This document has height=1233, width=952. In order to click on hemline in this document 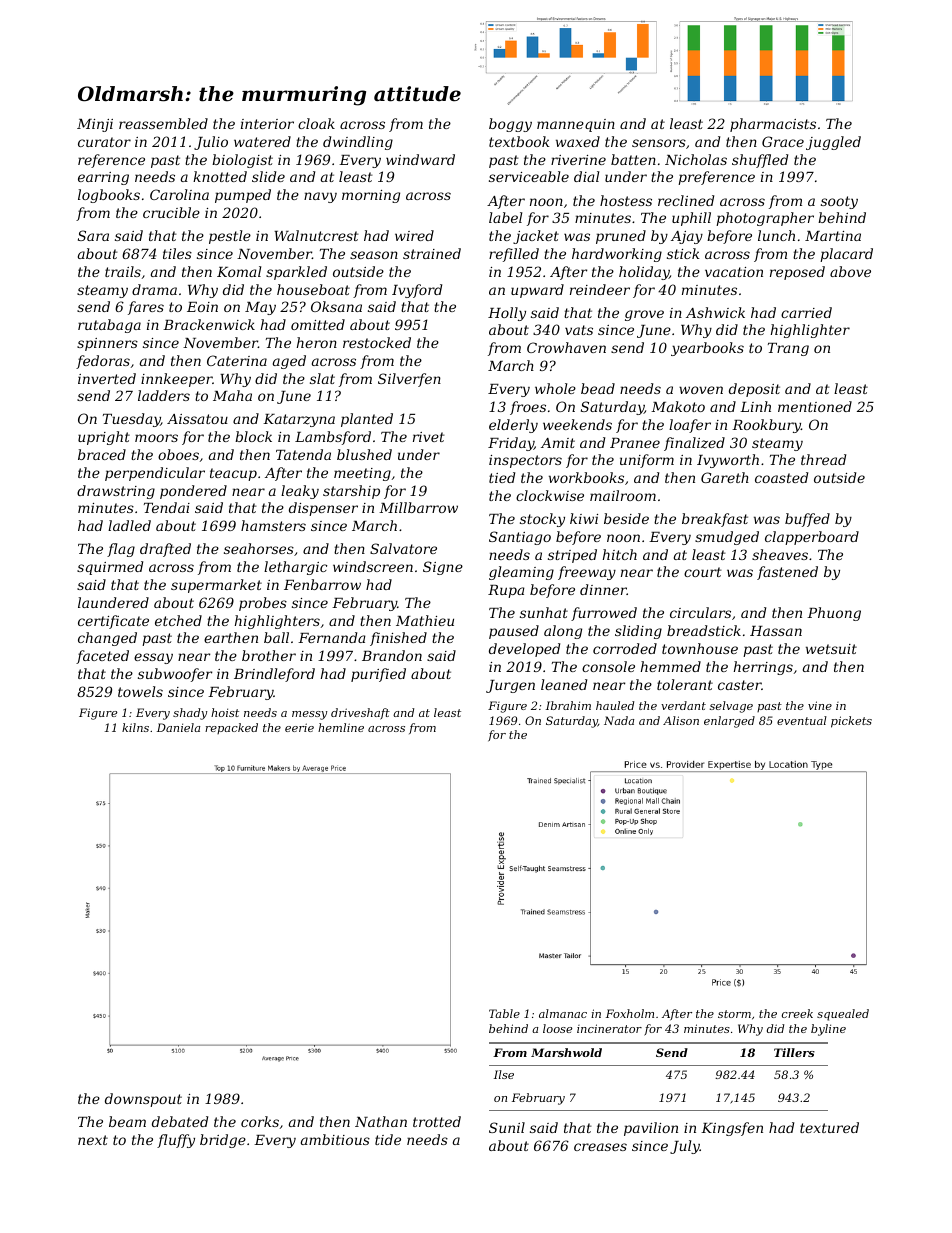, I will do `click(341, 727)`.
